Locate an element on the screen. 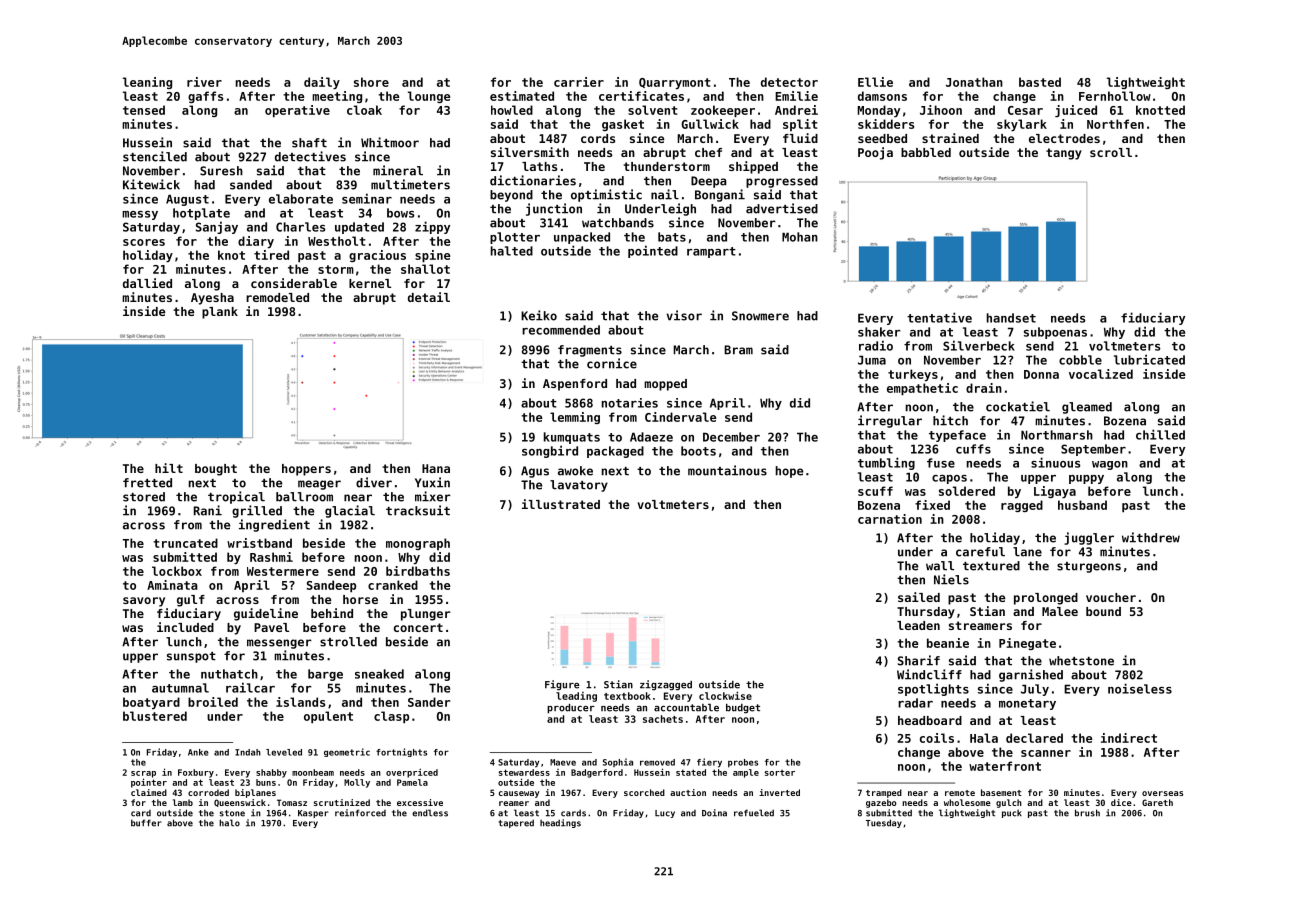 The width and height of the screenshot is (1308, 924). monograph is located at coordinates (418, 544).
